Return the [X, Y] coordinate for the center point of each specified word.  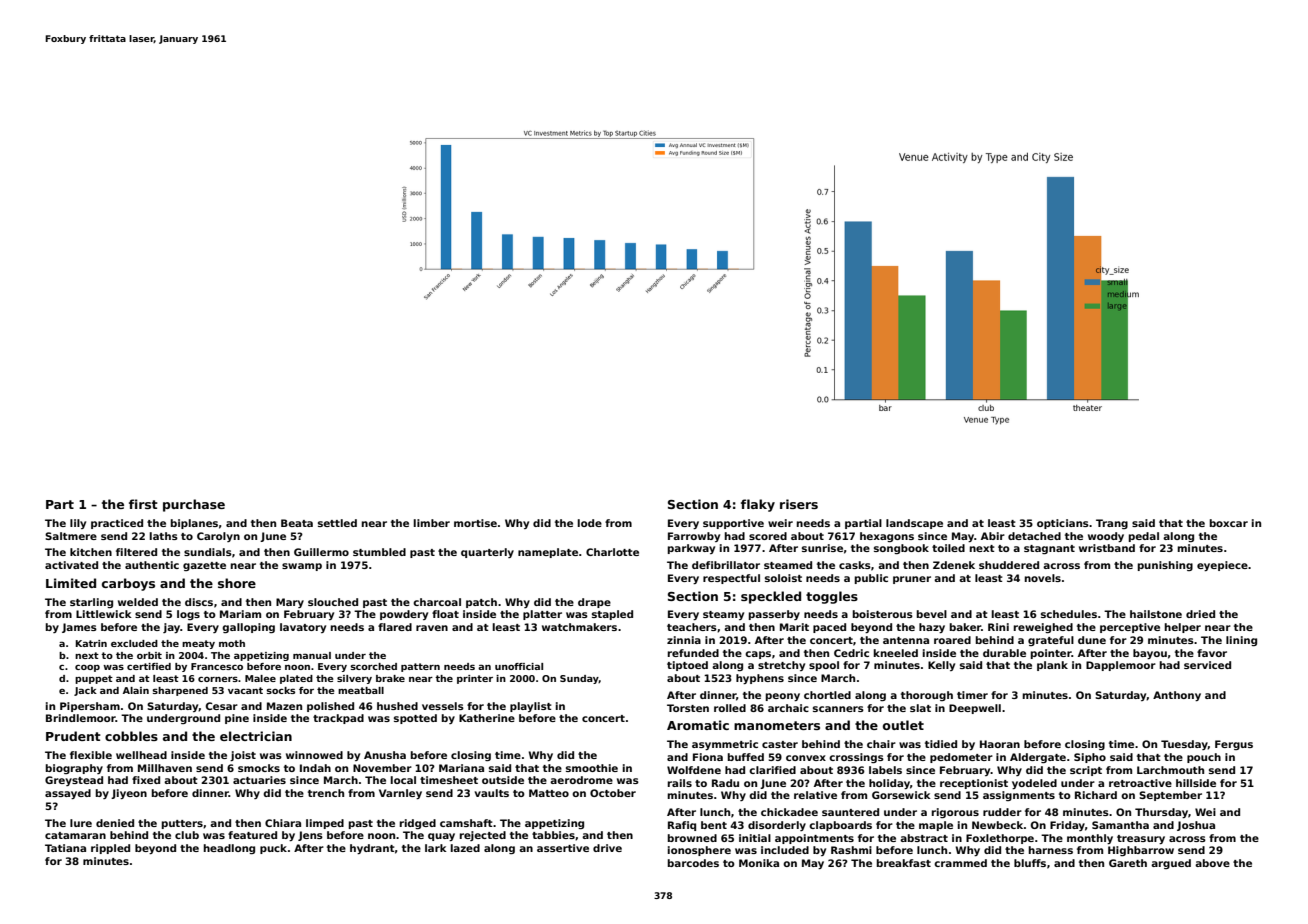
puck [273, 849]
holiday [889, 784]
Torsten [688, 708]
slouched [333, 602]
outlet [903, 725]
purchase [194, 505]
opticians [1063, 524]
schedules [1069, 614]
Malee [260, 678]
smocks [259, 768]
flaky [758, 505]
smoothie [592, 768]
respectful [731, 579]
